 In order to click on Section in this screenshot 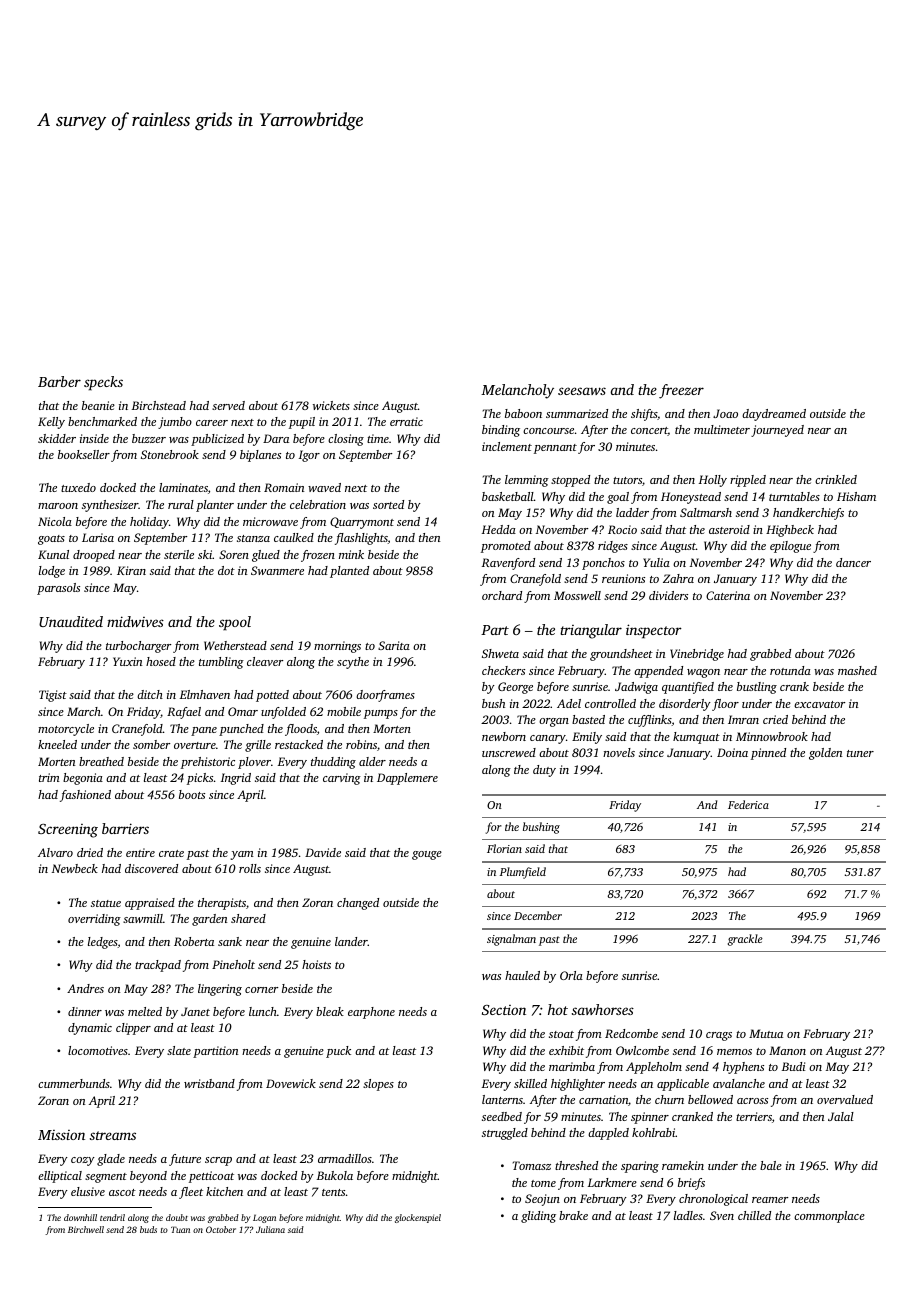, I will do `click(504, 1010)`.
